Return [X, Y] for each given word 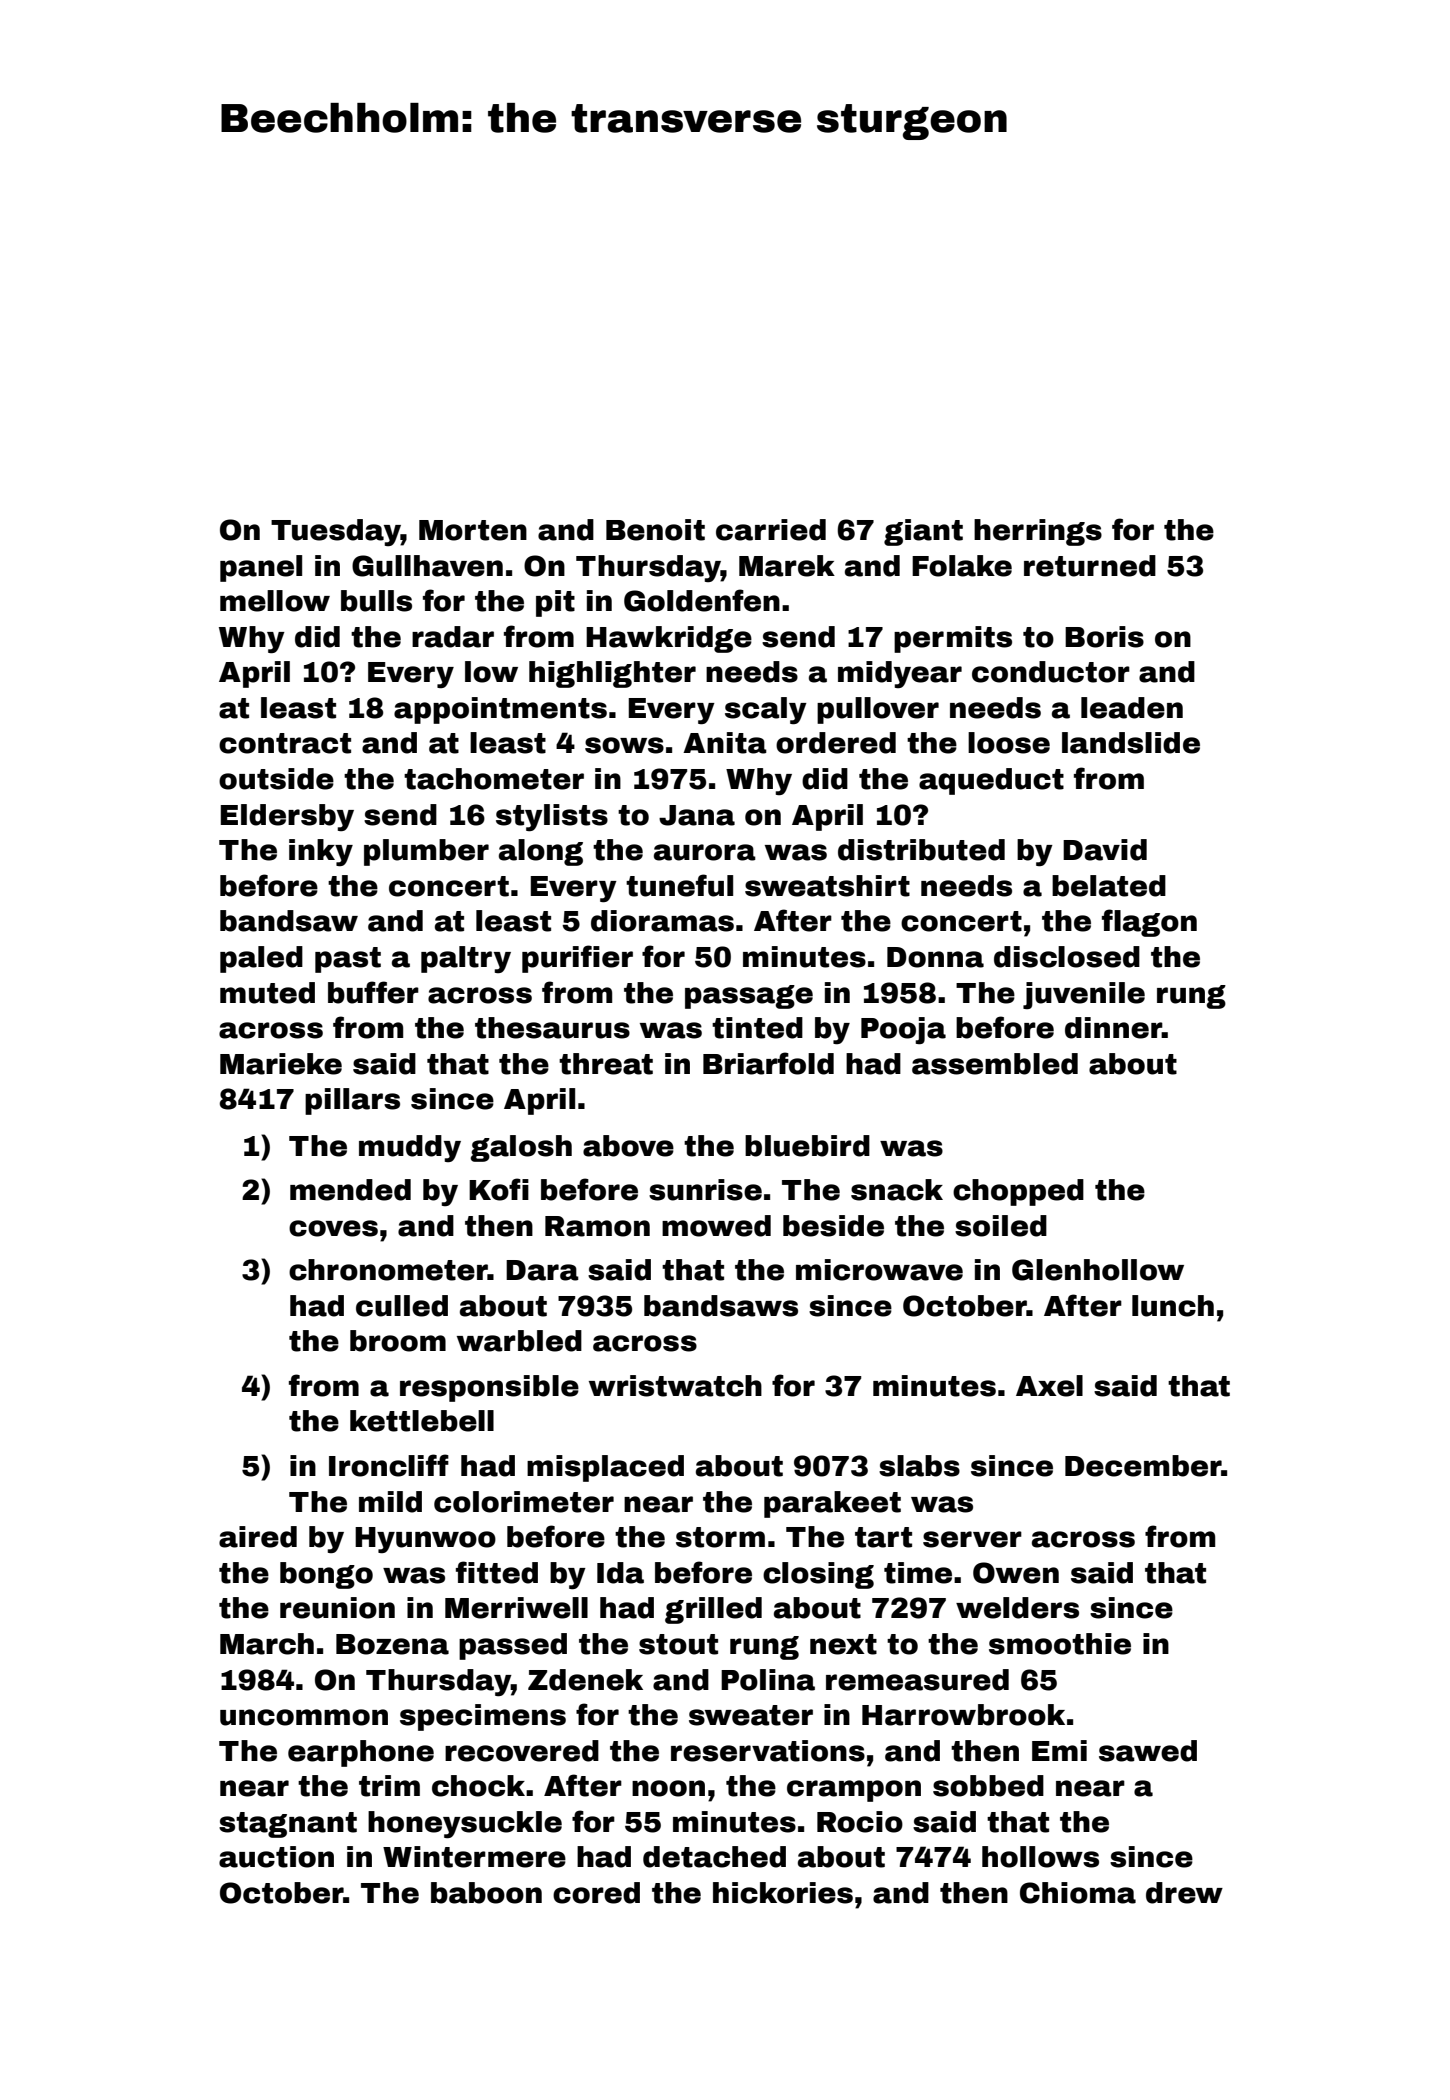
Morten [473, 530]
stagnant [288, 1825]
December [1143, 1466]
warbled [519, 1341]
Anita [725, 743]
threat [606, 1064]
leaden [1132, 708]
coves [333, 1228]
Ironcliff [389, 1465]
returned [1090, 566]
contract [285, 743]
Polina [768, 1680]
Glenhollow [1098, 1270]
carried [771, 530]
